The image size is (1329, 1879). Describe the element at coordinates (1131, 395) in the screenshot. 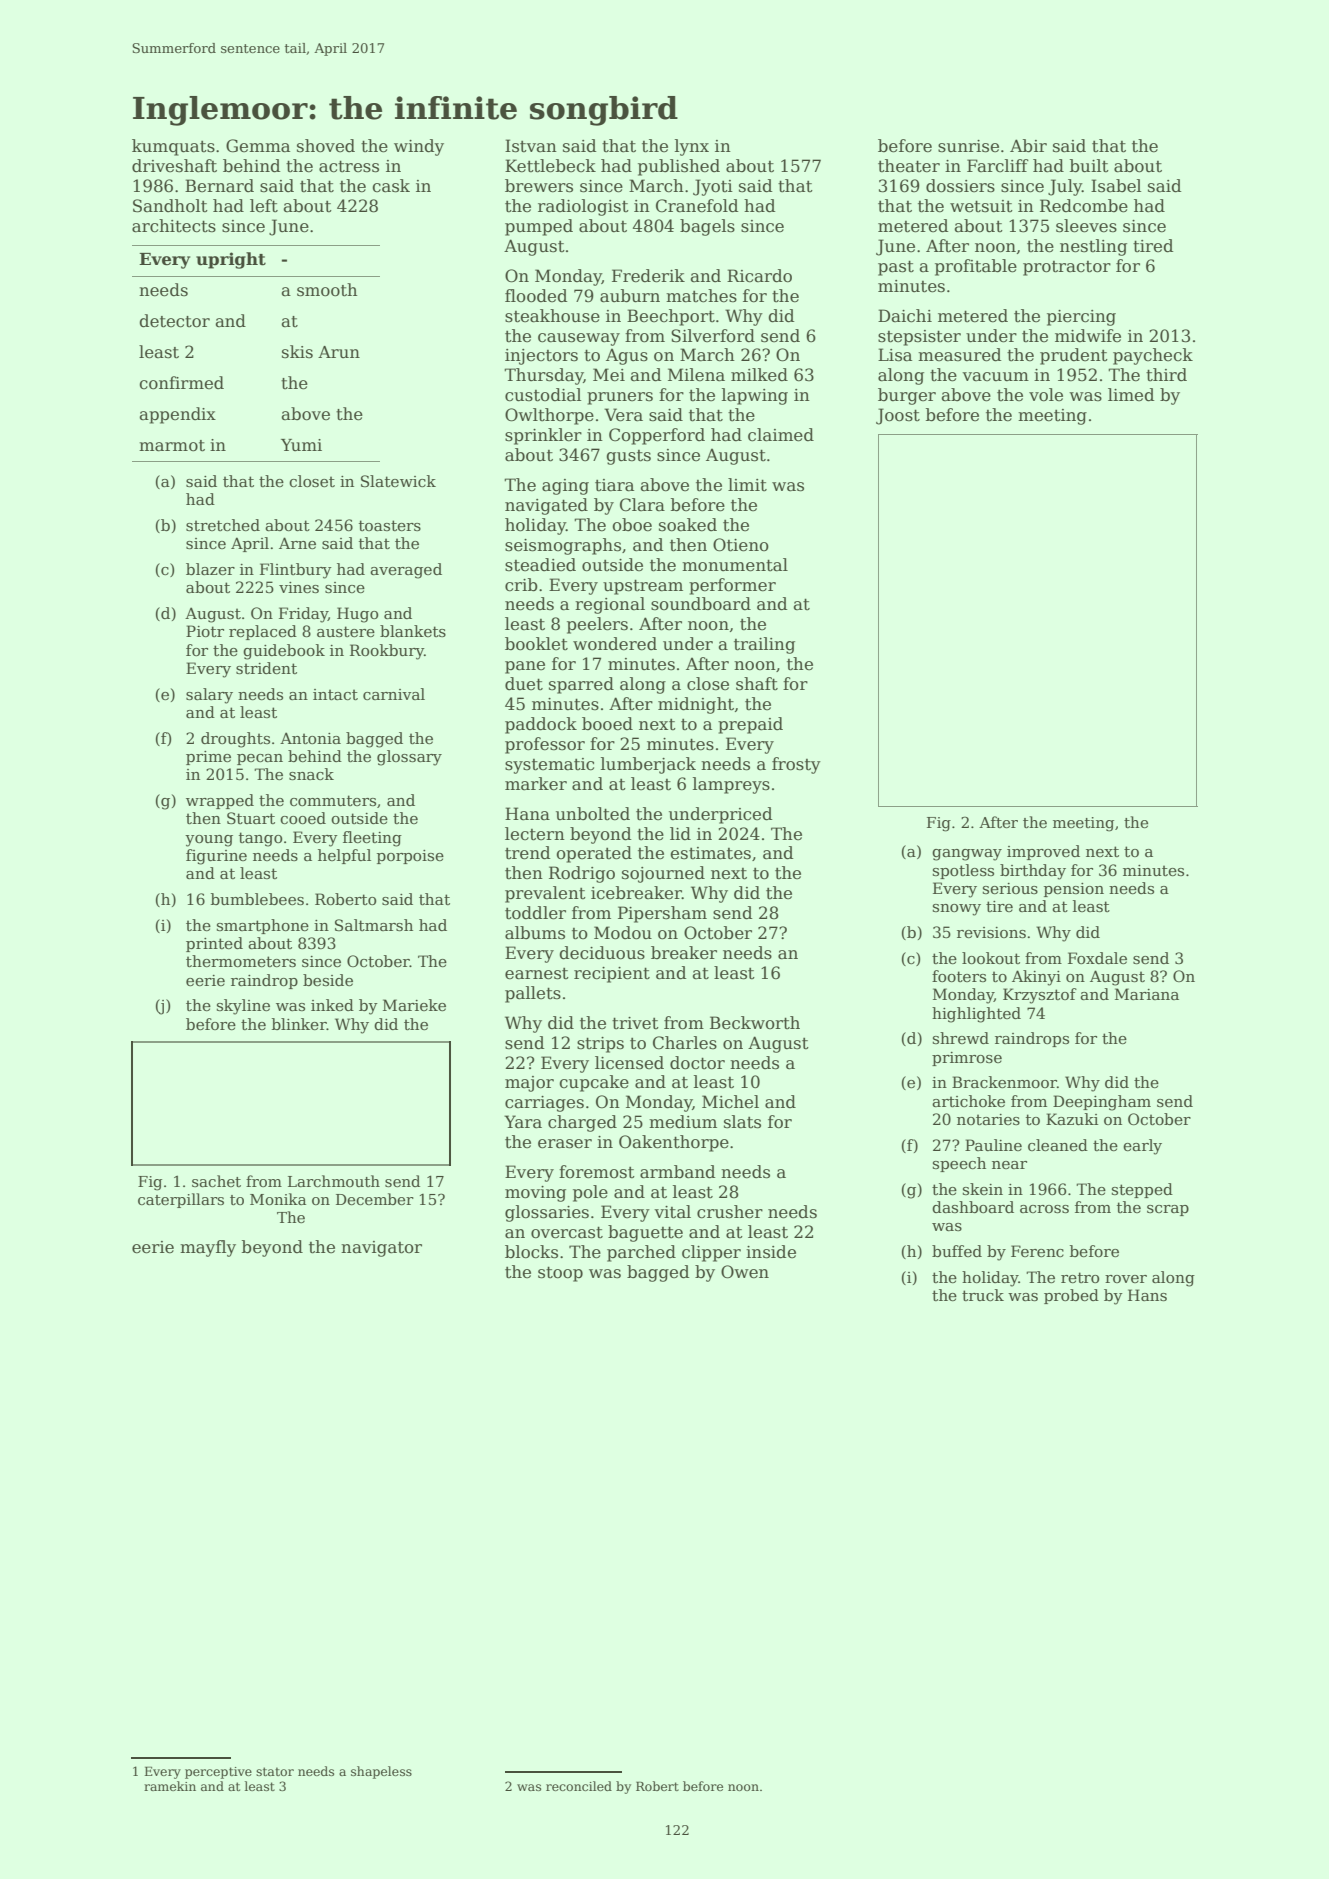

I see `limed` at that location.
